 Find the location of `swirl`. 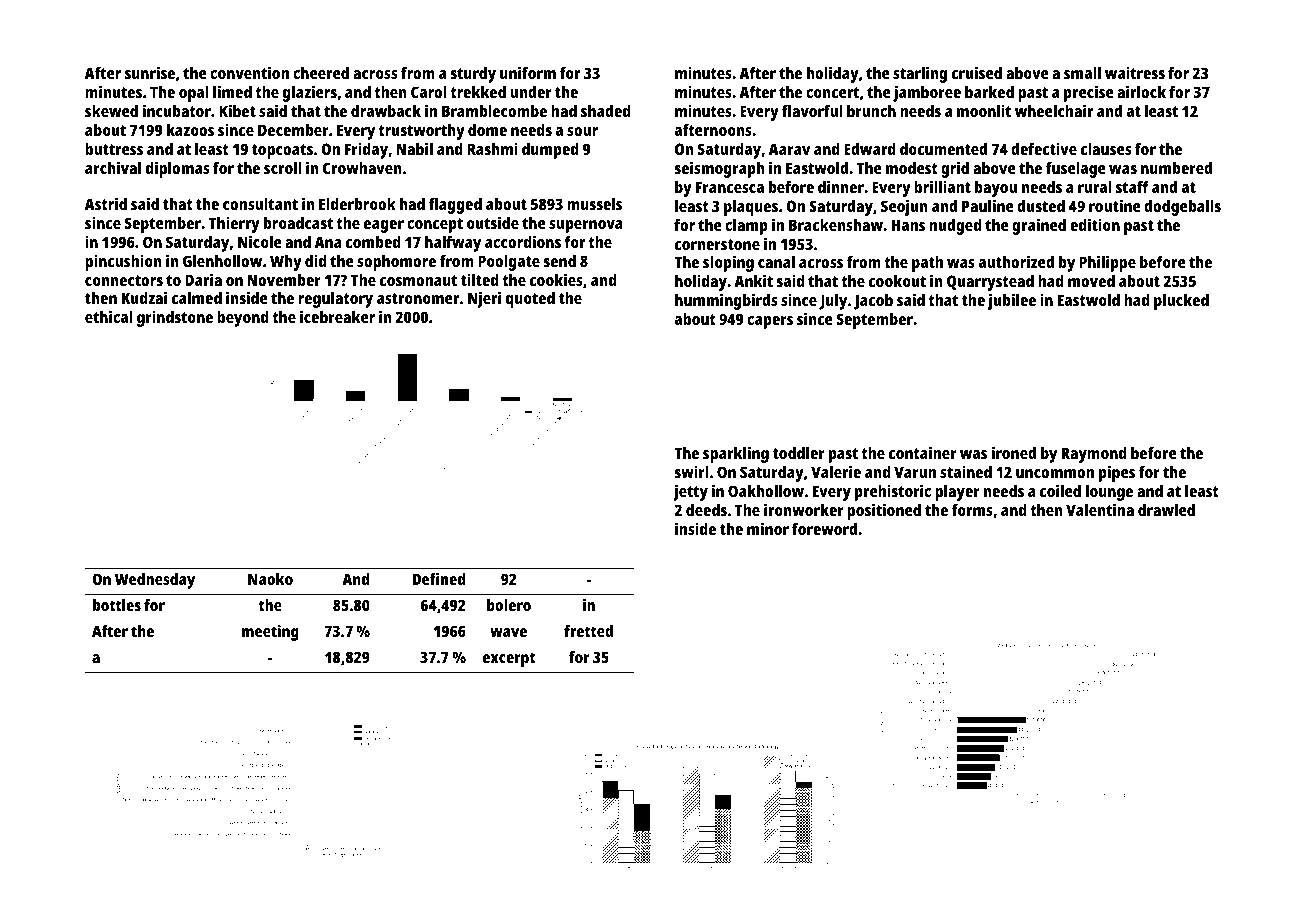

swirl is located at coordinates (691, 471).
